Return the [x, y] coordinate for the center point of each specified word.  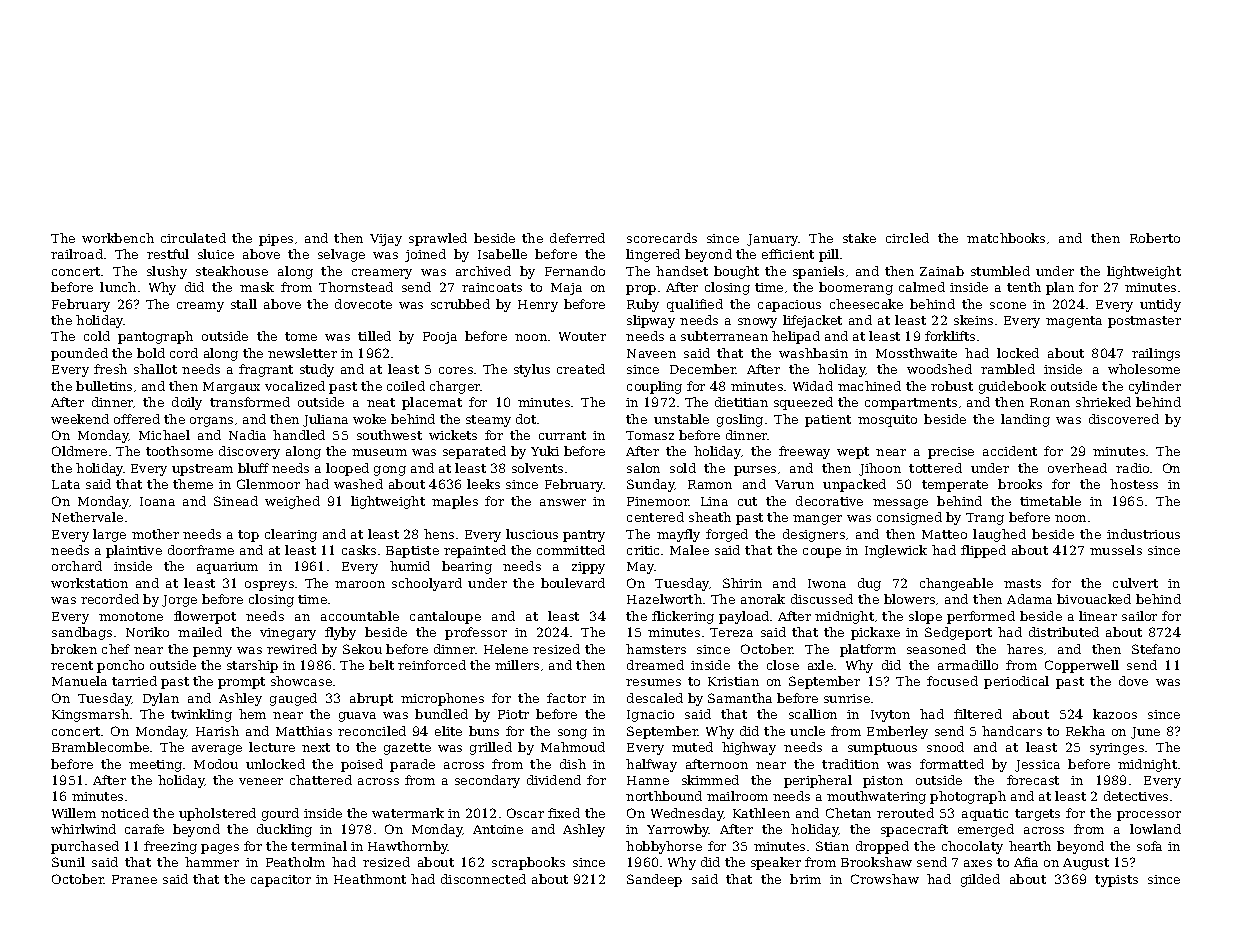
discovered [1124, 419]
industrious [1143, 534]
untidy [1160, 305]
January [773, 240]
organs [211, 422]
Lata [66, 484]
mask [257, 287]
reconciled [372, 731]
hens [439, 534]
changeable [956, 584]
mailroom [737, 796]
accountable [360, 616]
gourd [280, 814]
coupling [654, 387]
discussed [822, 599]
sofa [1149, 846]
